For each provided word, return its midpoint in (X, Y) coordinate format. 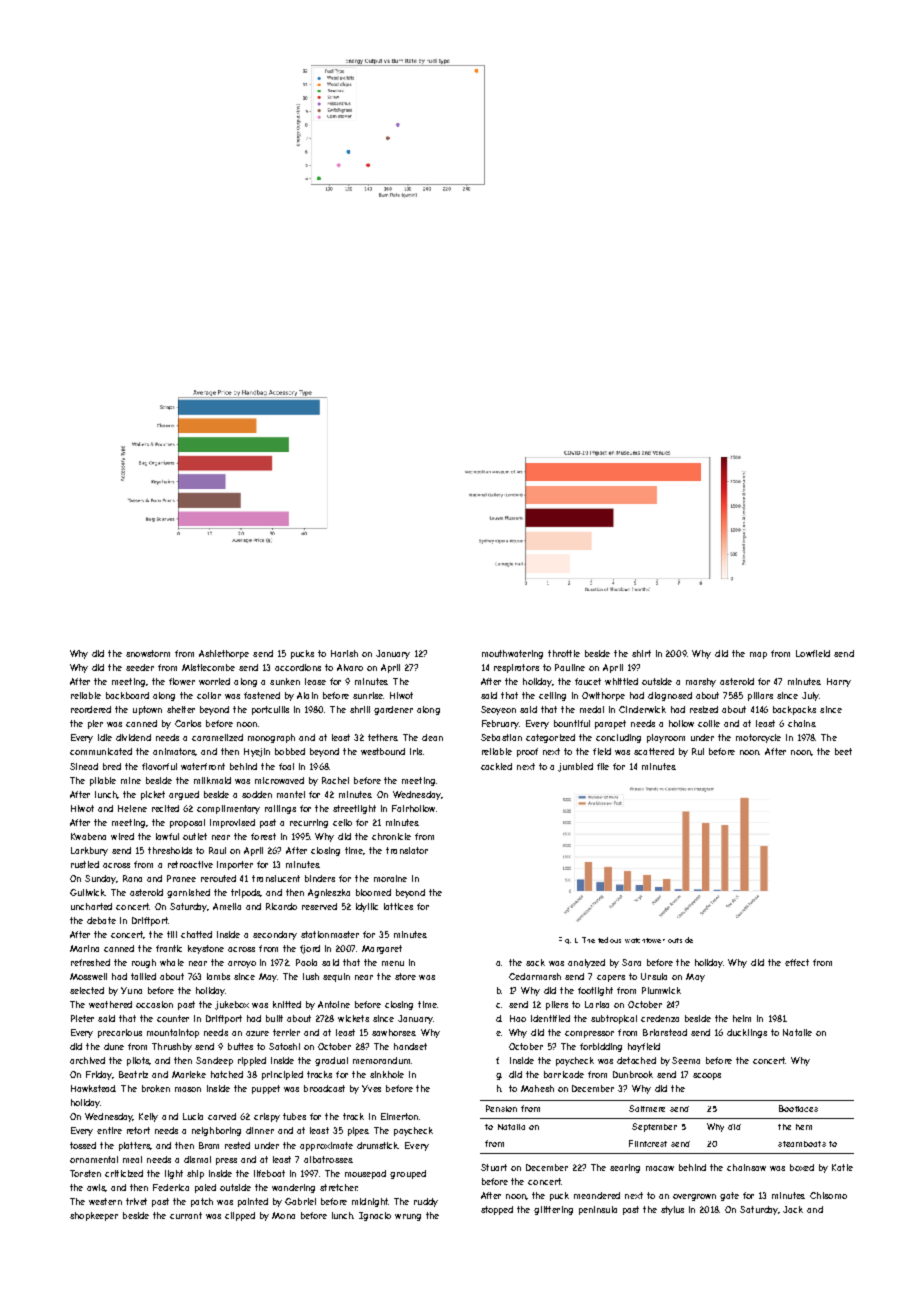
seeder (140, 667)
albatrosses (328, 1159)
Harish (344, 653)
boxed (802, 1167)
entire (109, 1130)
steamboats (802, 1144)
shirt (641, 653)
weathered (110, 1004)
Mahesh (537, 1088)
